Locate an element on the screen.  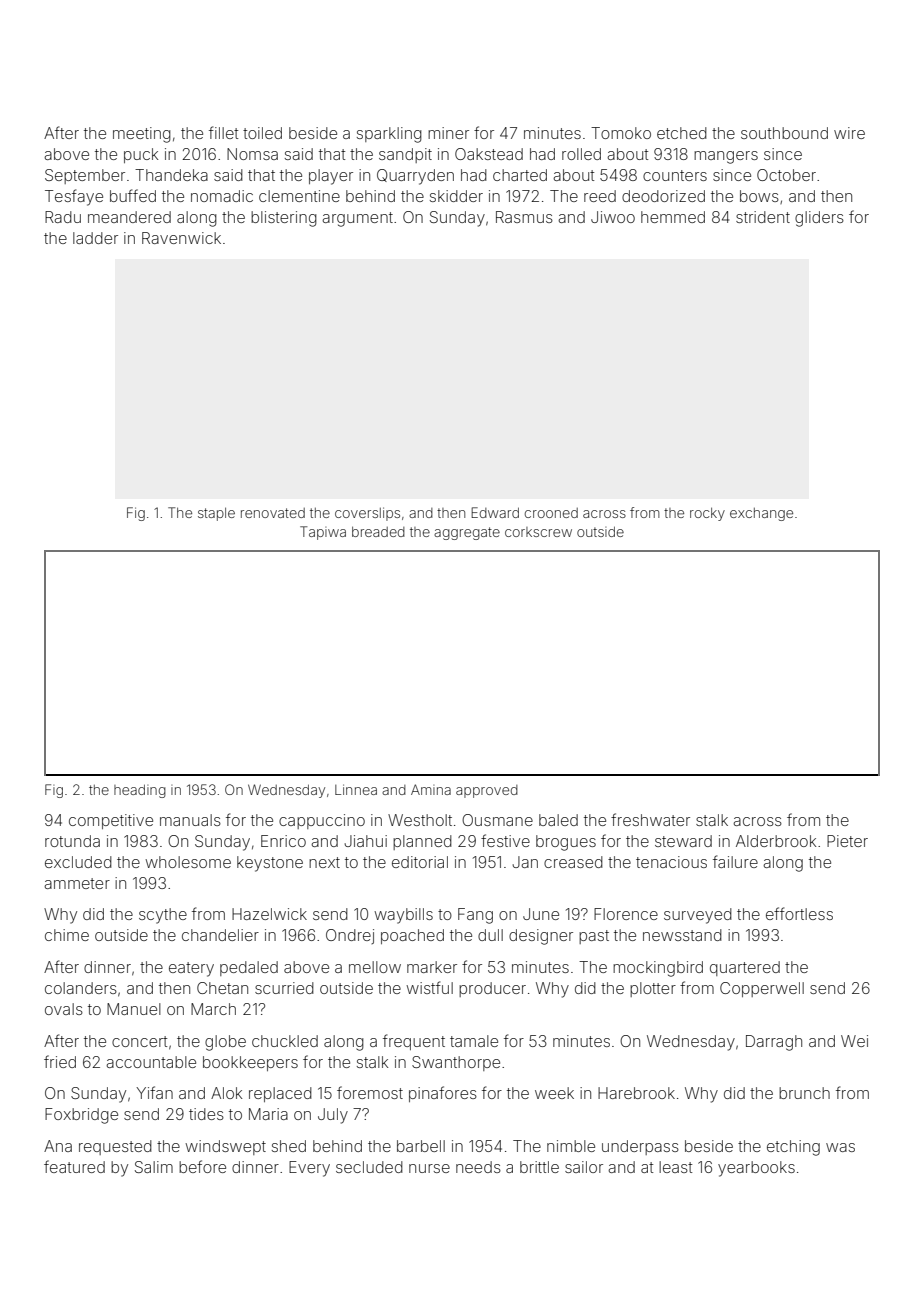
plotter is located at coordinates (653, 989).
